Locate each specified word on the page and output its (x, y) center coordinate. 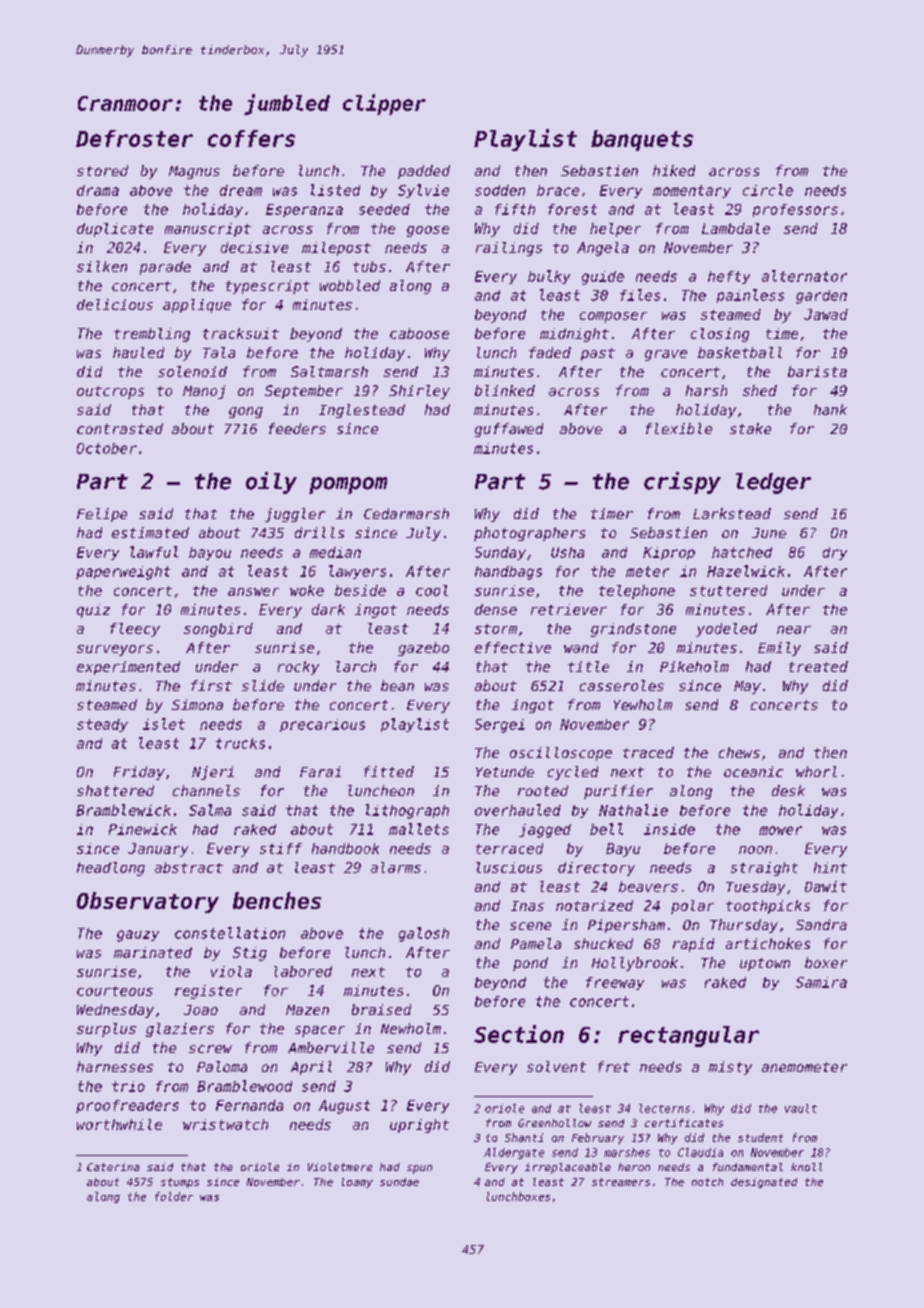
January (158, 850)
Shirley (419, 392)
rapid (693, 945)
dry (835, 553)
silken (102, 266)
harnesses (115, 1066)
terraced (509, 848)
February (598, 1138)
